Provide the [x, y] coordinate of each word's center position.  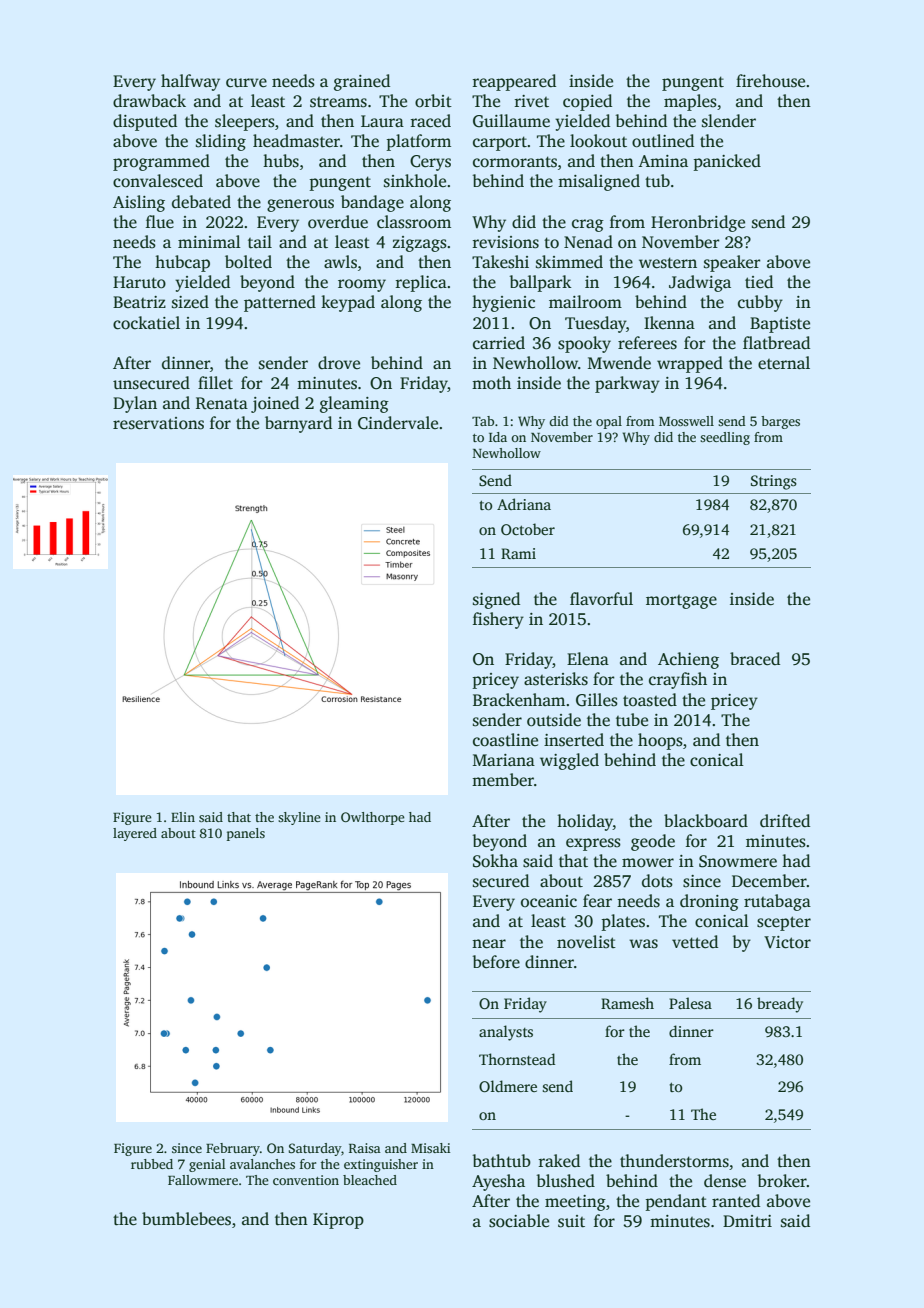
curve [246, 83]
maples [690, 102]
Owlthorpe [373, 818]
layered [135, 834]
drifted [785, 821]
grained [362, 82]
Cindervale [398, 423]
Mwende [619, 363]
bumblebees [186, 1219]
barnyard [298, 424]
